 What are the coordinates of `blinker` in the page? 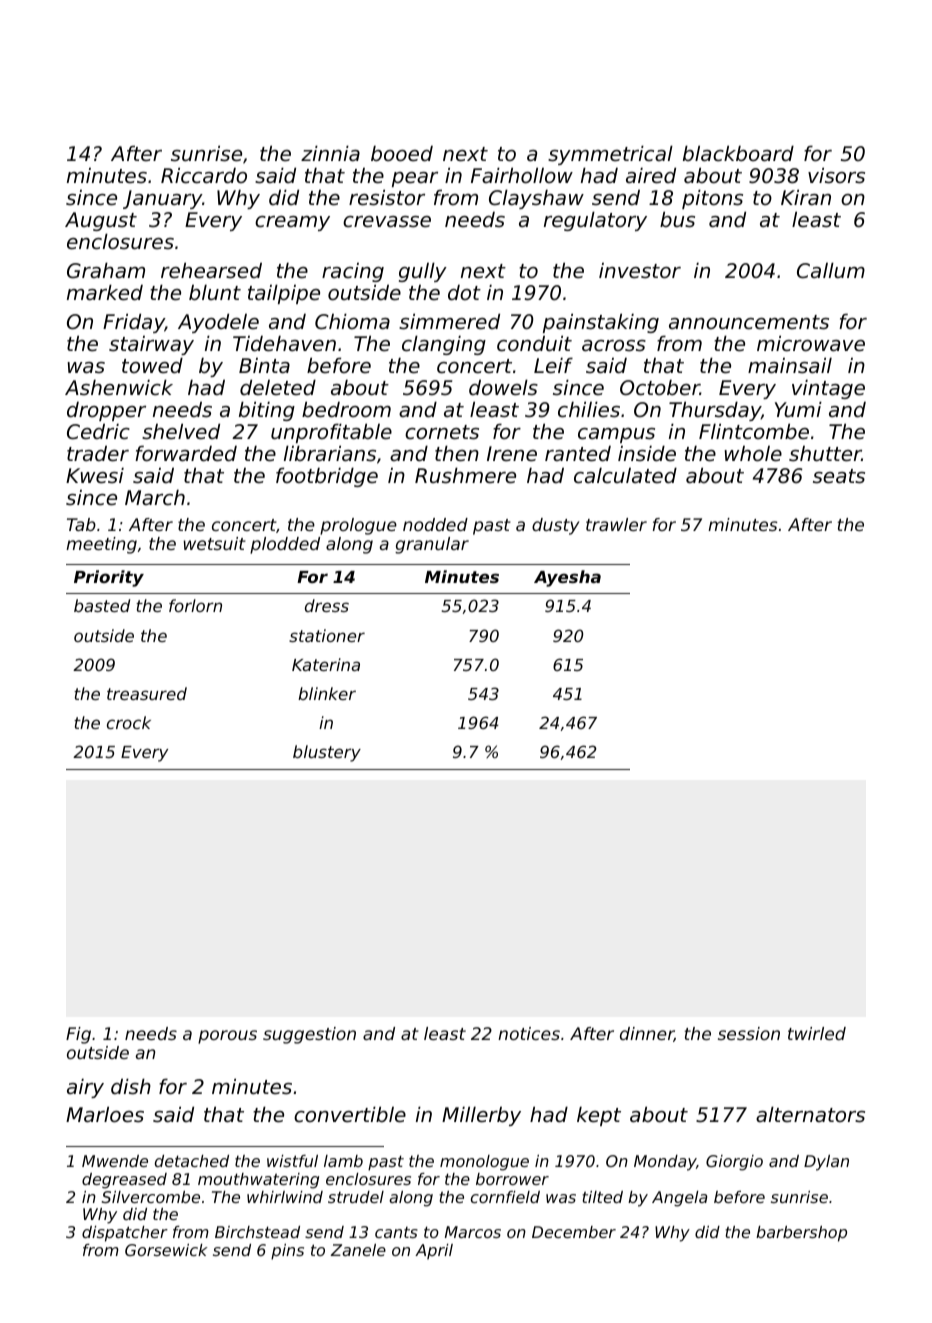 It's located at (327, 693).
